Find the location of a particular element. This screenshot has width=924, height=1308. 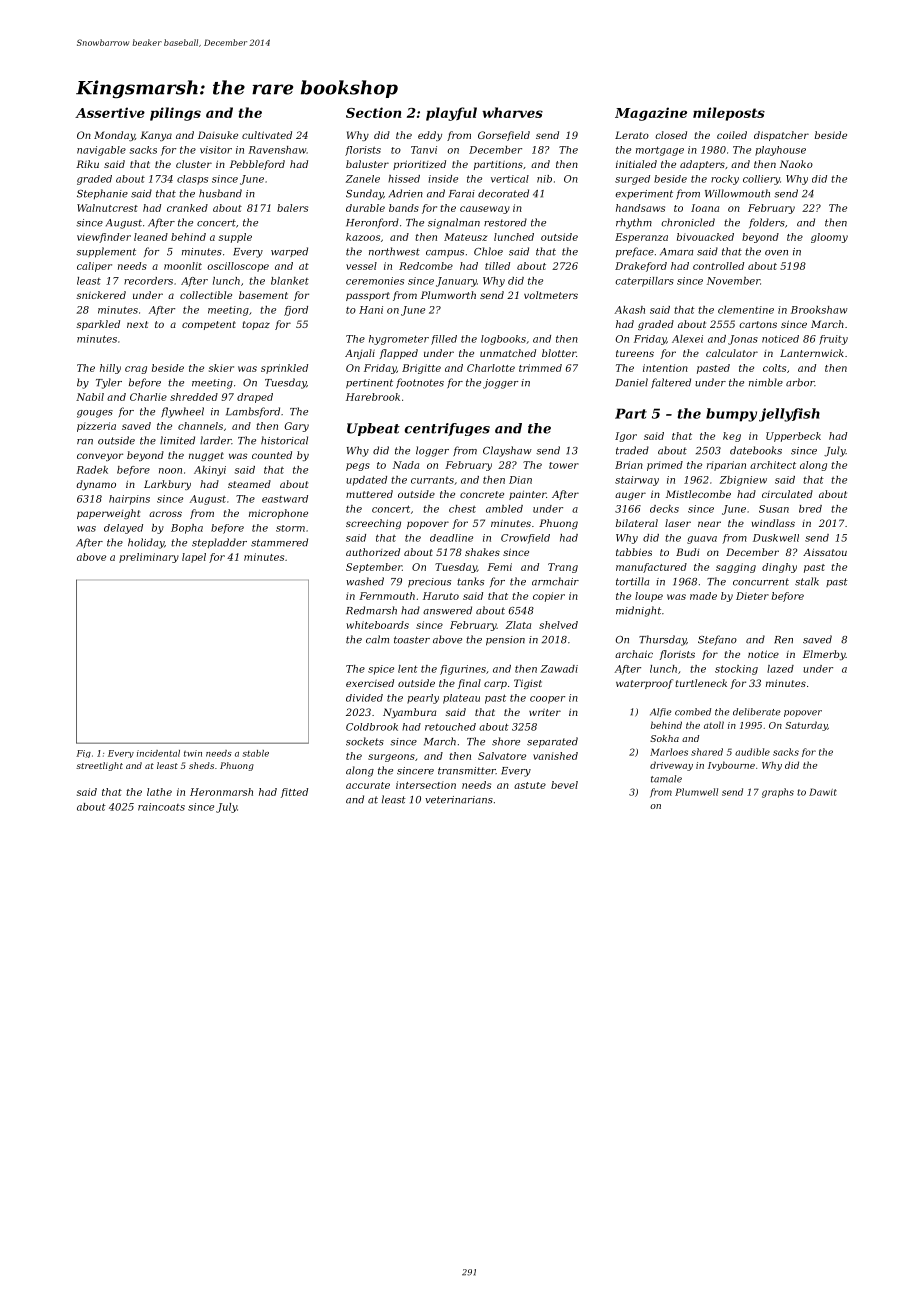

Sunday is located at coordinates (364, 194).
